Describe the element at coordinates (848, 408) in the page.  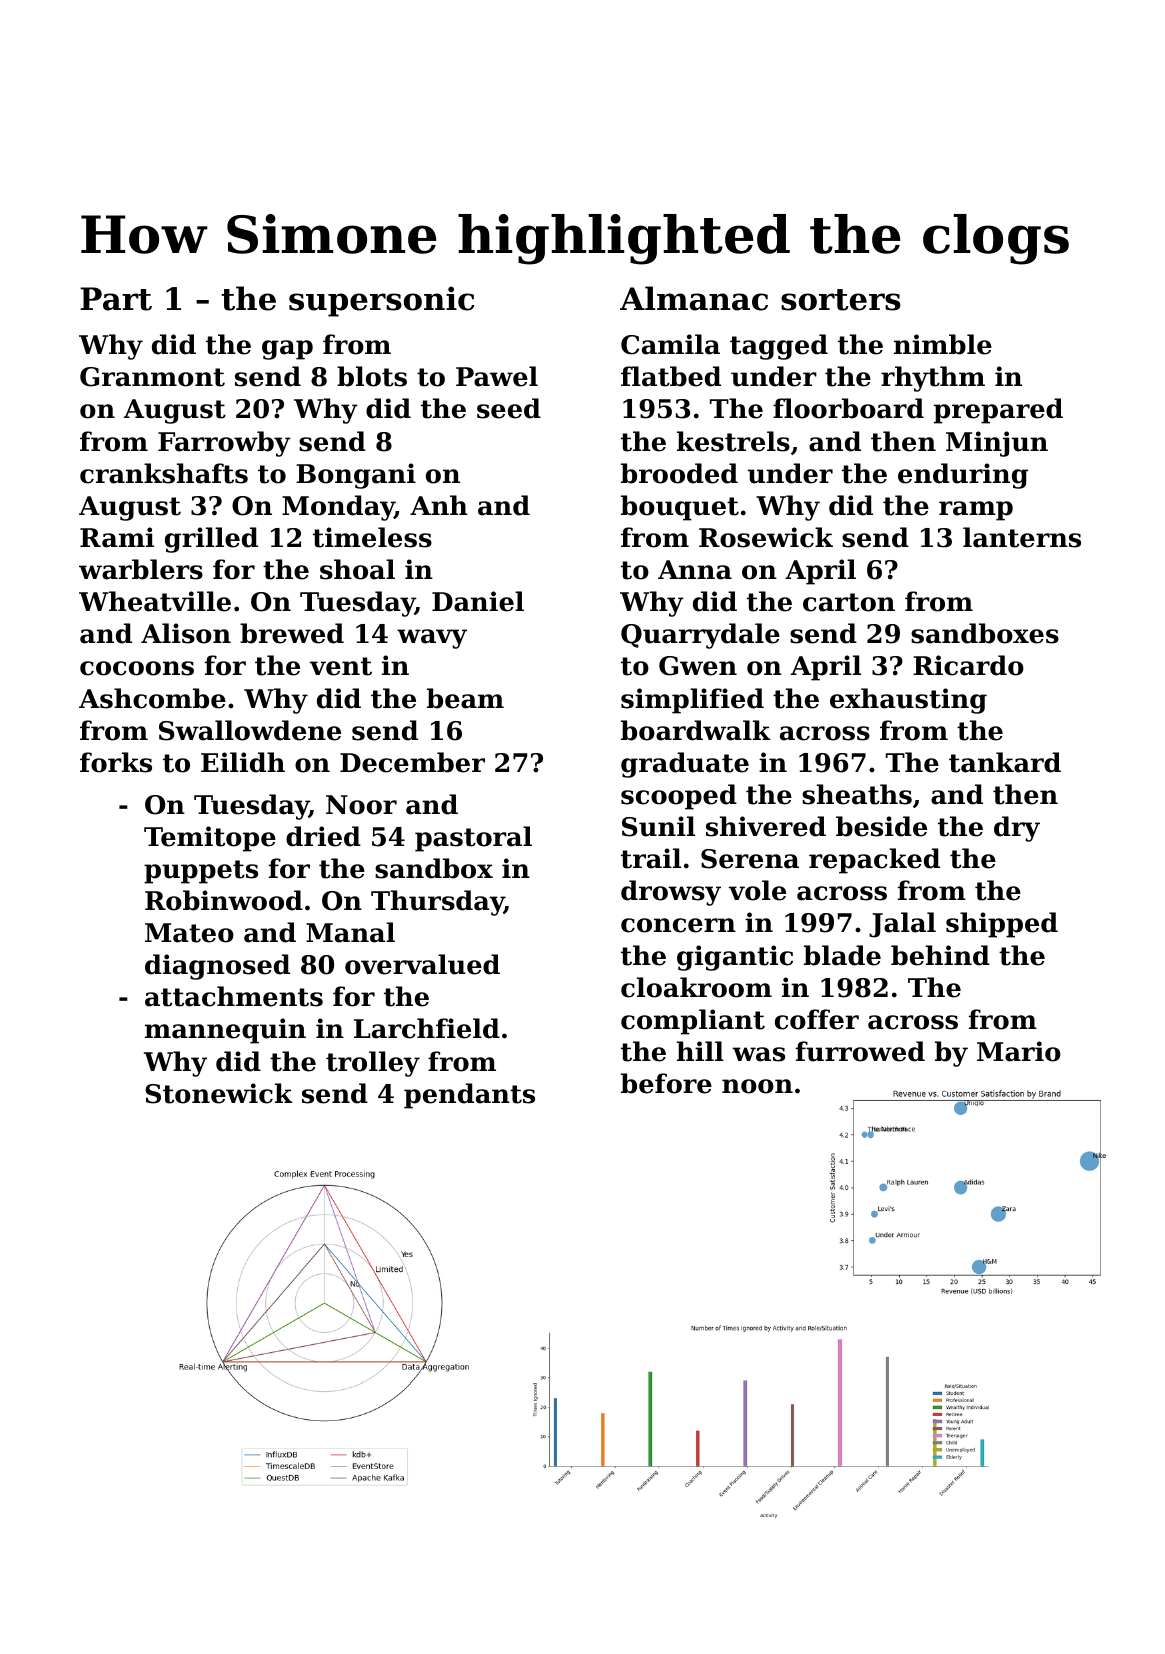
I see `floorboard` at that location.
